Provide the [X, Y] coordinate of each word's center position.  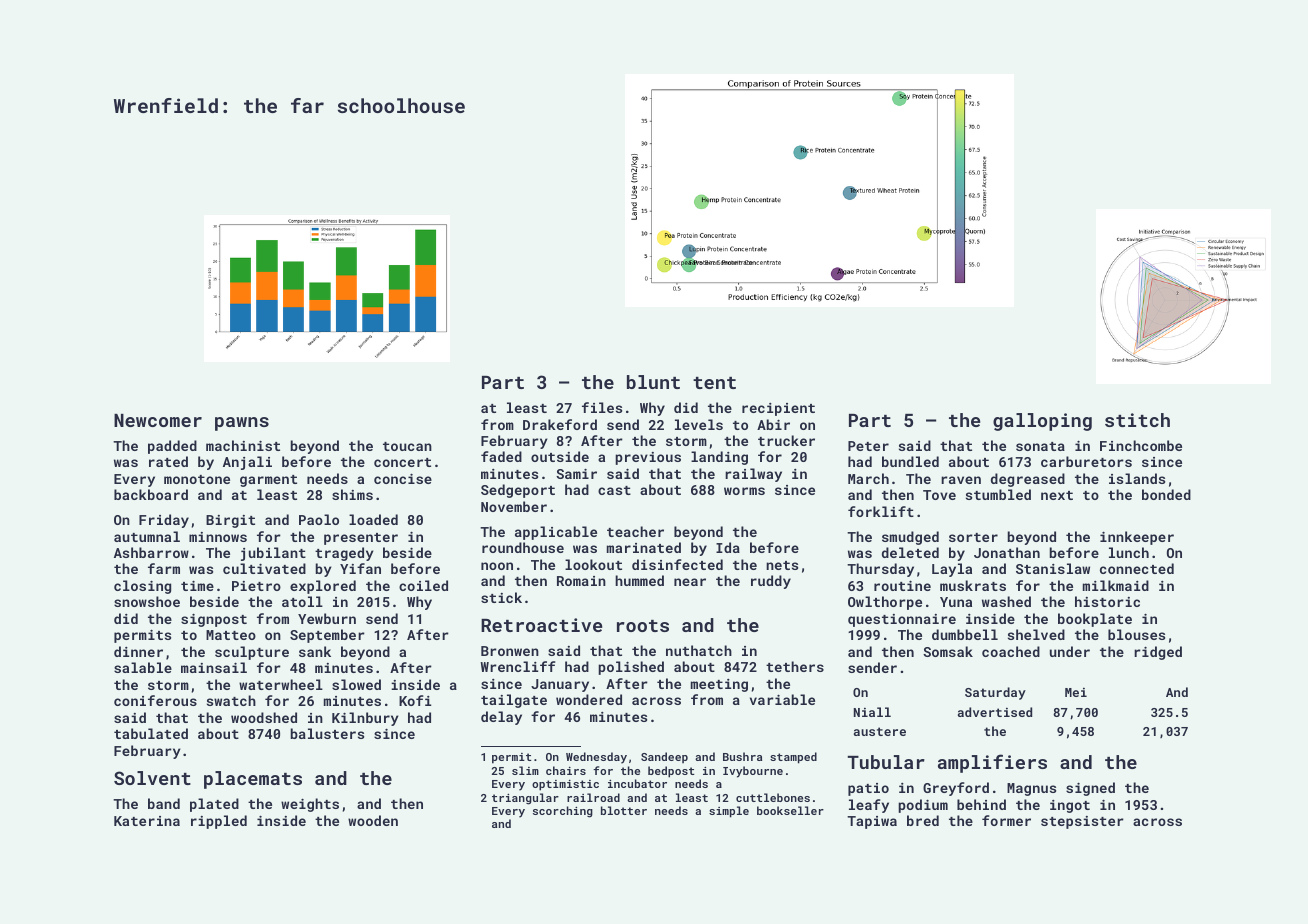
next [1057, 495]
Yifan [360, 568]
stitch [1137, 420]
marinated [644, 547]
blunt [653, 382]
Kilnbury [365, 719]
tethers [795, 666]
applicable [556, 533]
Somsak [948, 651]
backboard [151, 494]
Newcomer [158, 420]
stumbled [998, 494]
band [164, 803]
